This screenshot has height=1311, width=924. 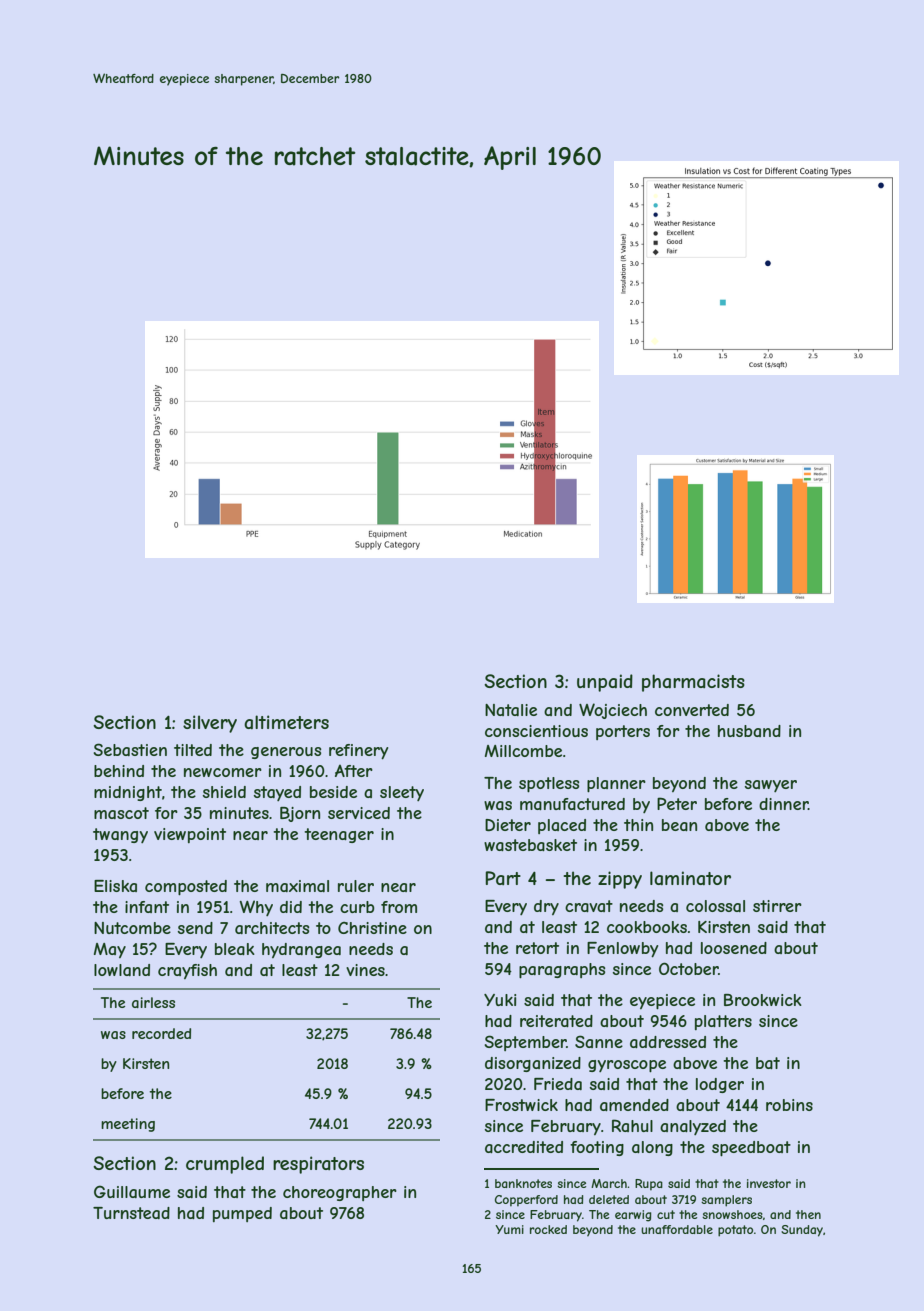 What do you see at coordinates (511, 710) in the screenshot?
I see `Natalie` at bounding box center [511, 710].
